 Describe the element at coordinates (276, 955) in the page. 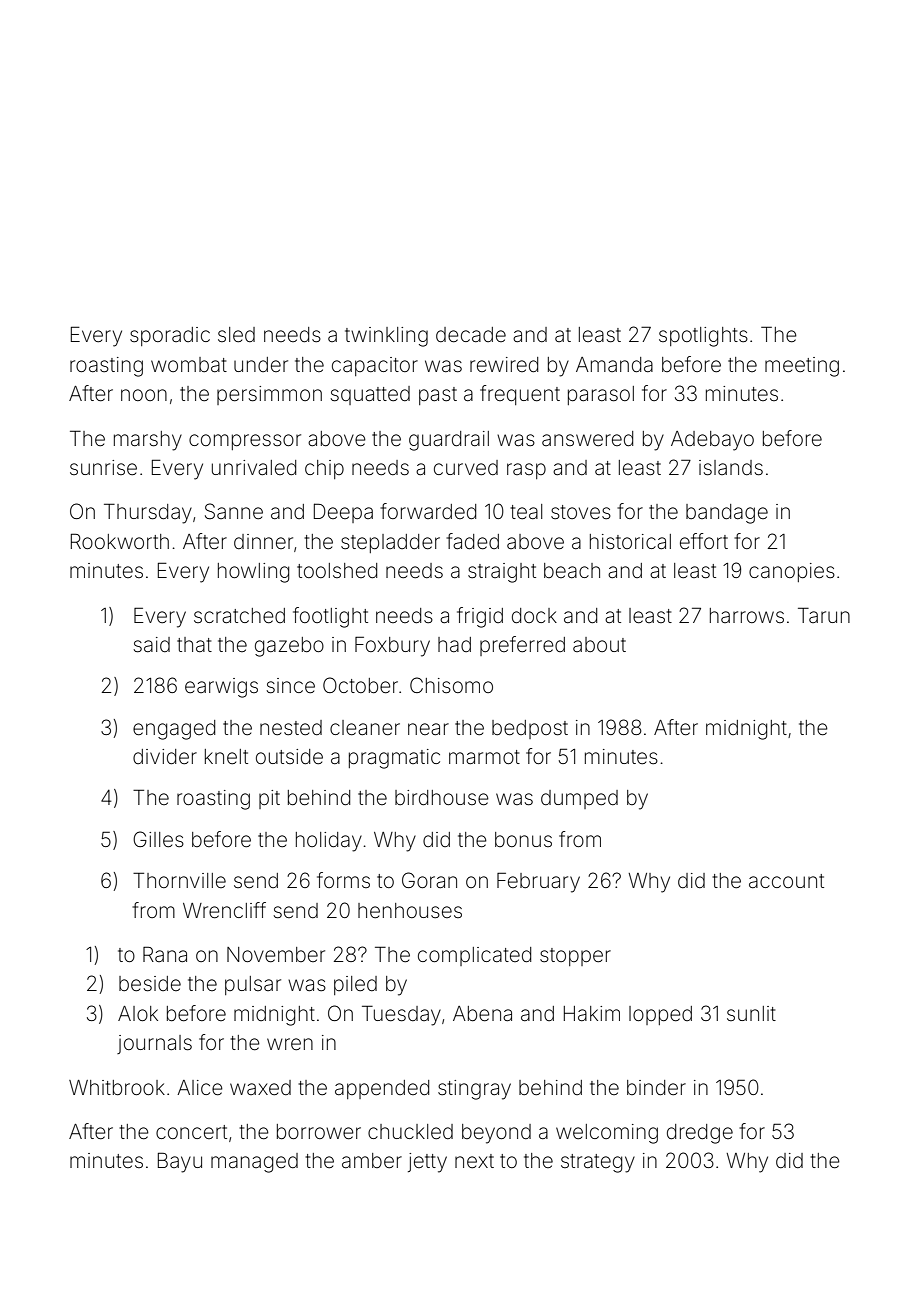

I see `November` at that location.
